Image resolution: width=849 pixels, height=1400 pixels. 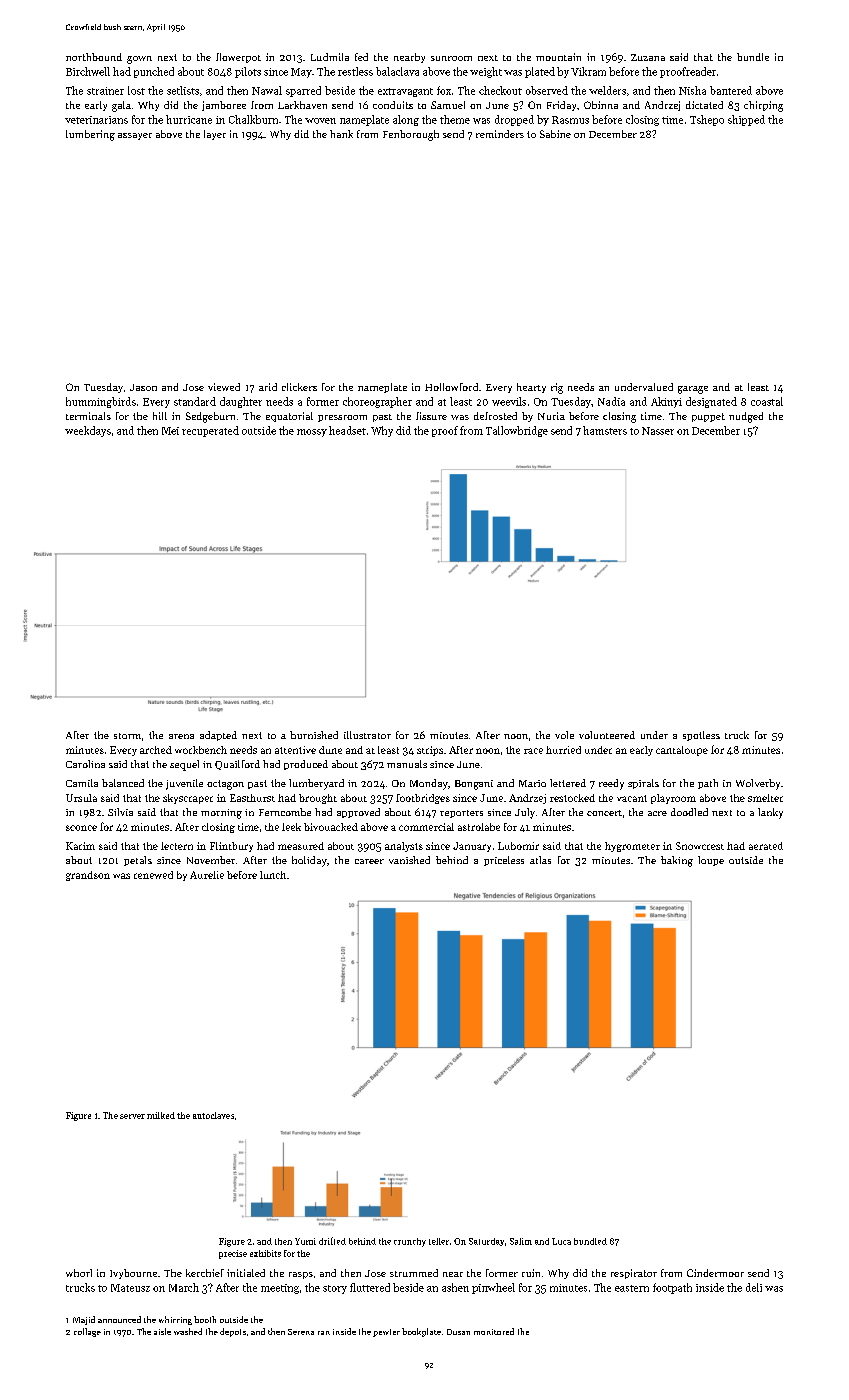 I want to click on Mei, so click(x=170, y=431).
